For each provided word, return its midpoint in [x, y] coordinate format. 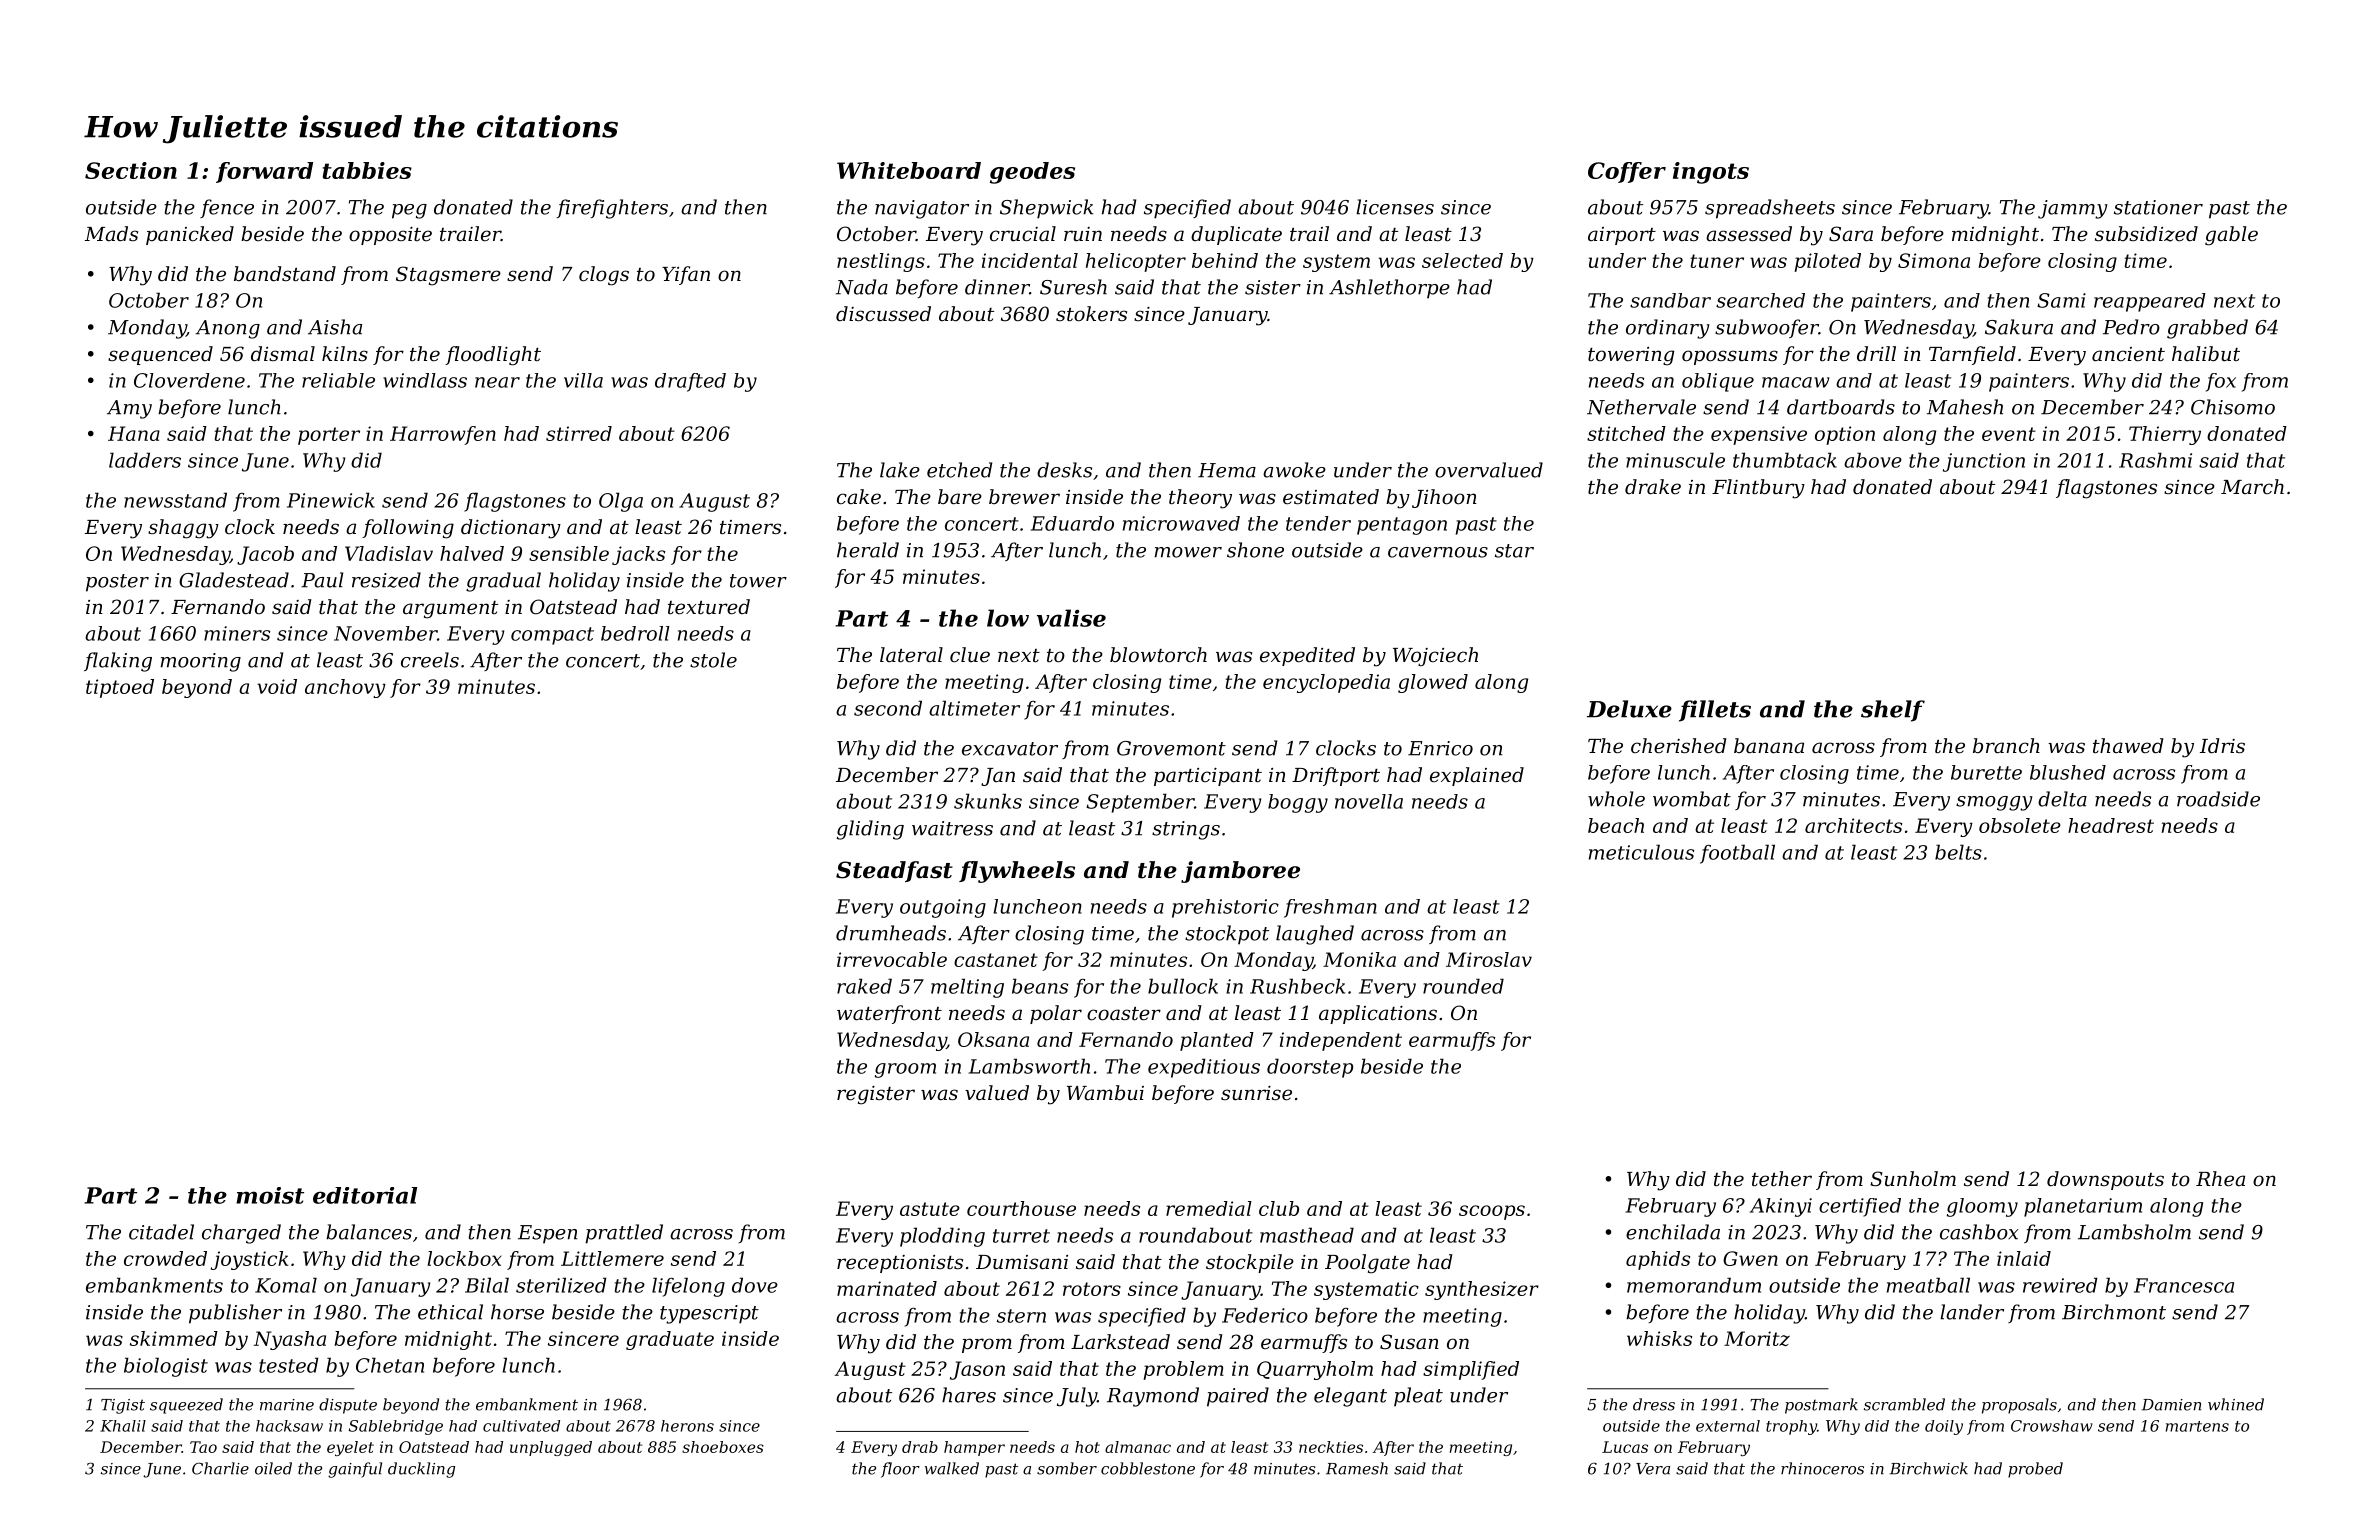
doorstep [1310, 1068]
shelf [1893, 711]
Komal [286, 1285]
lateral [911, 655]
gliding [870, 830]
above [1873, 460]
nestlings [881, 262]
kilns [345, 353]
